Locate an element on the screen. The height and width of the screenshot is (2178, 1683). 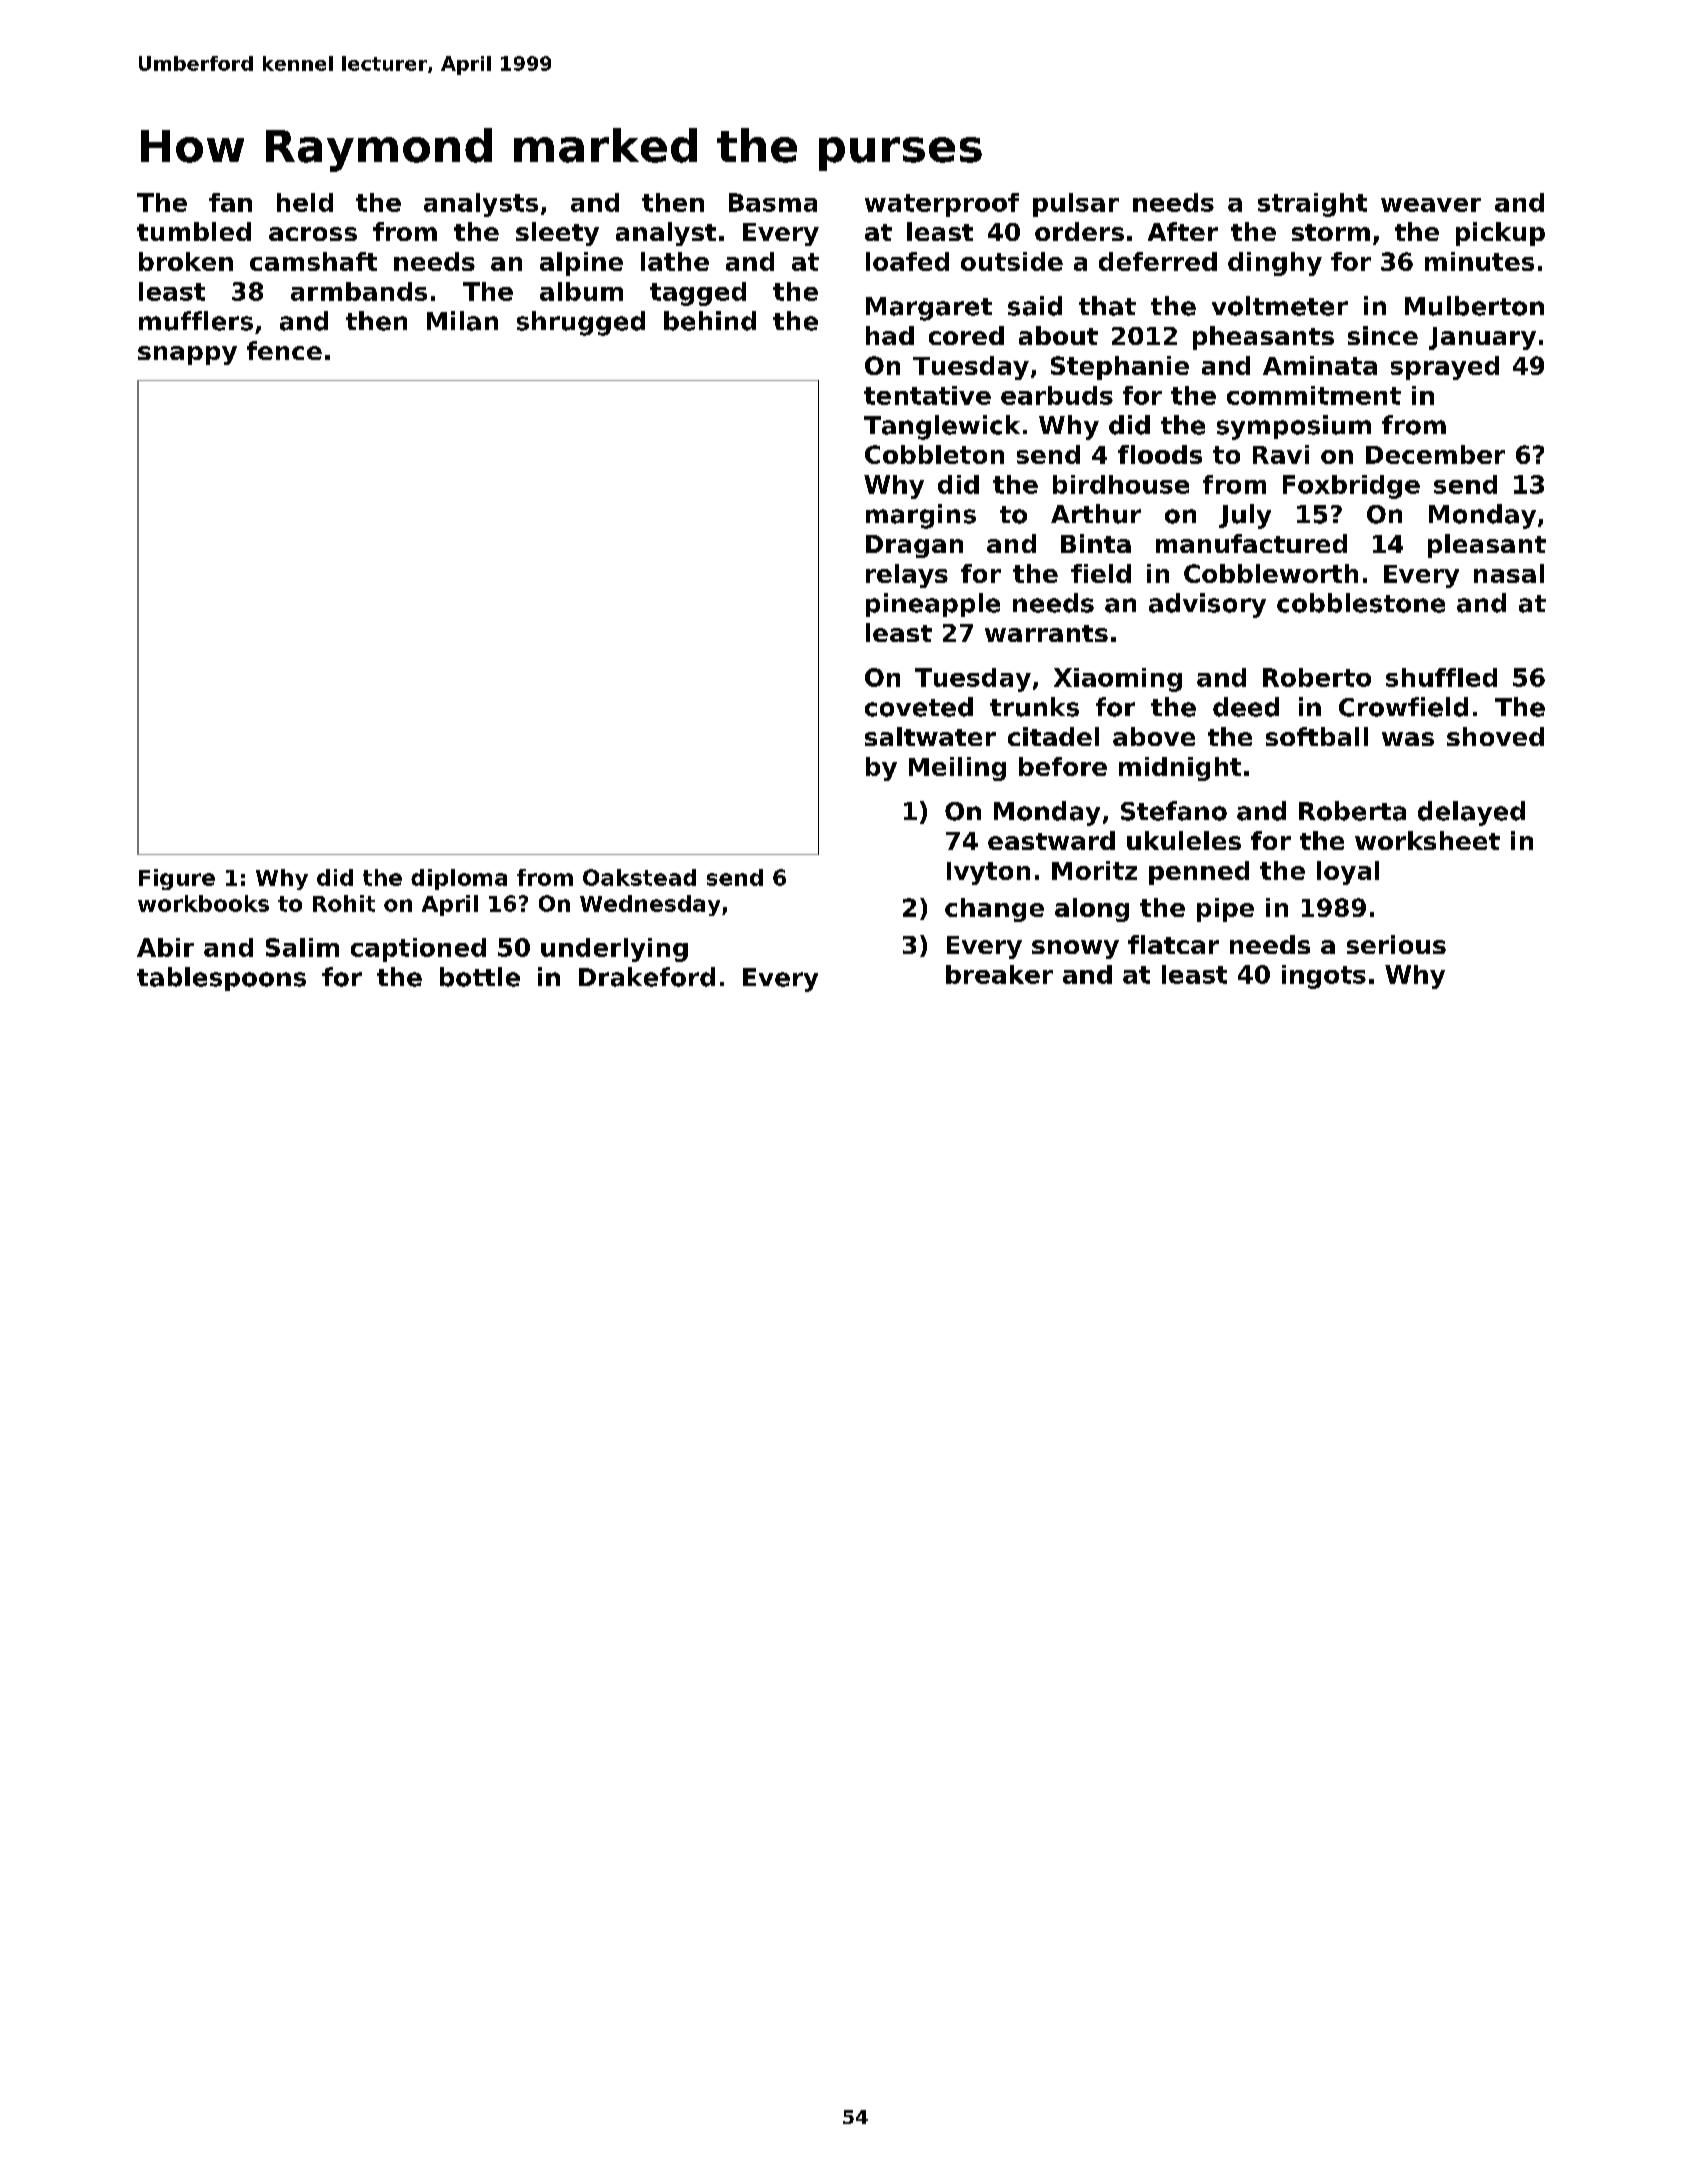
fence is located at coordinates (284, 350).
